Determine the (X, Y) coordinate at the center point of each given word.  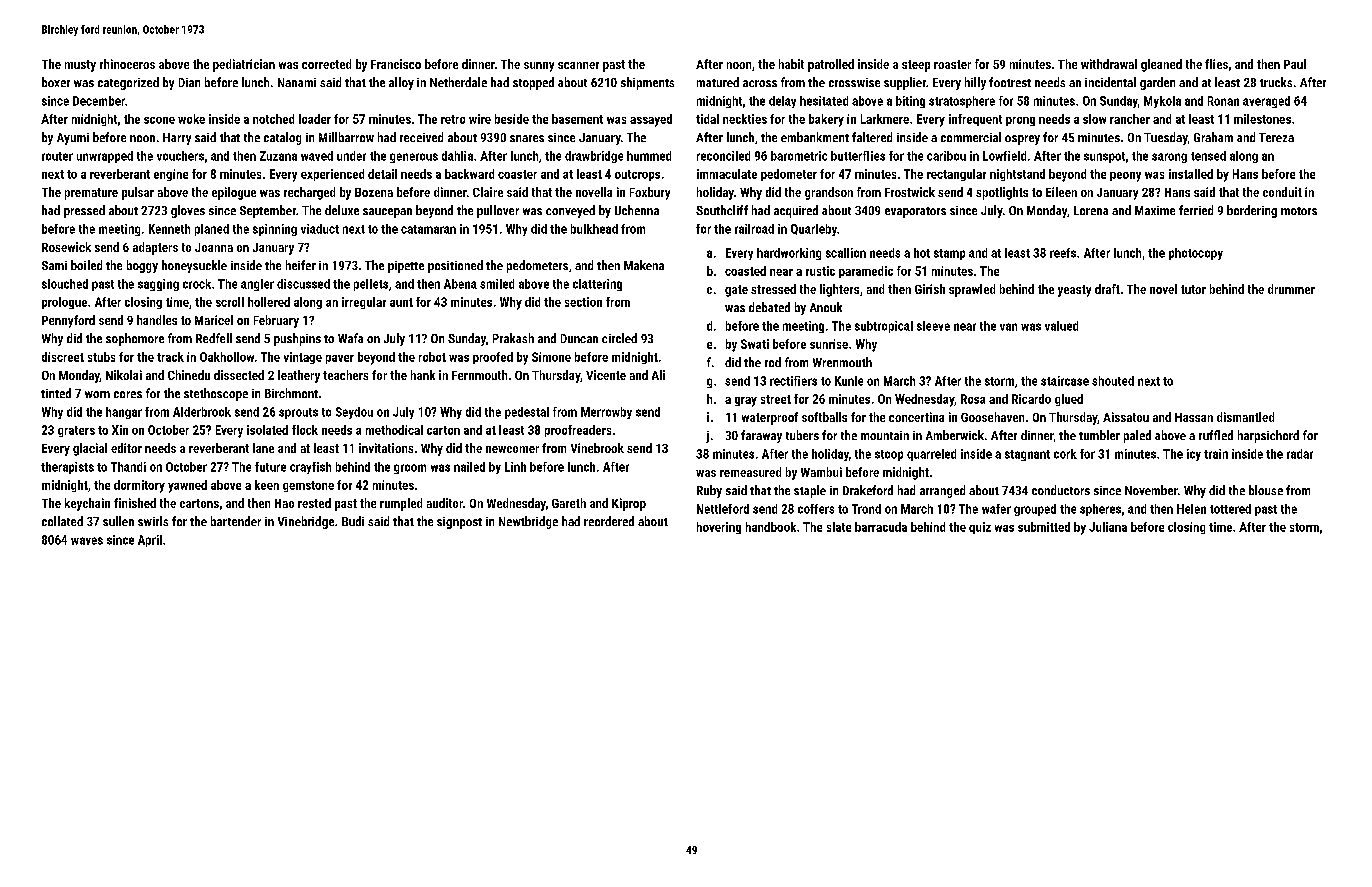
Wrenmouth (842, 362)
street (776, 399)
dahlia (457, 156)
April (150, 541)
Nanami (297, 82)
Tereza (1276, 137)
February (276, 321)
